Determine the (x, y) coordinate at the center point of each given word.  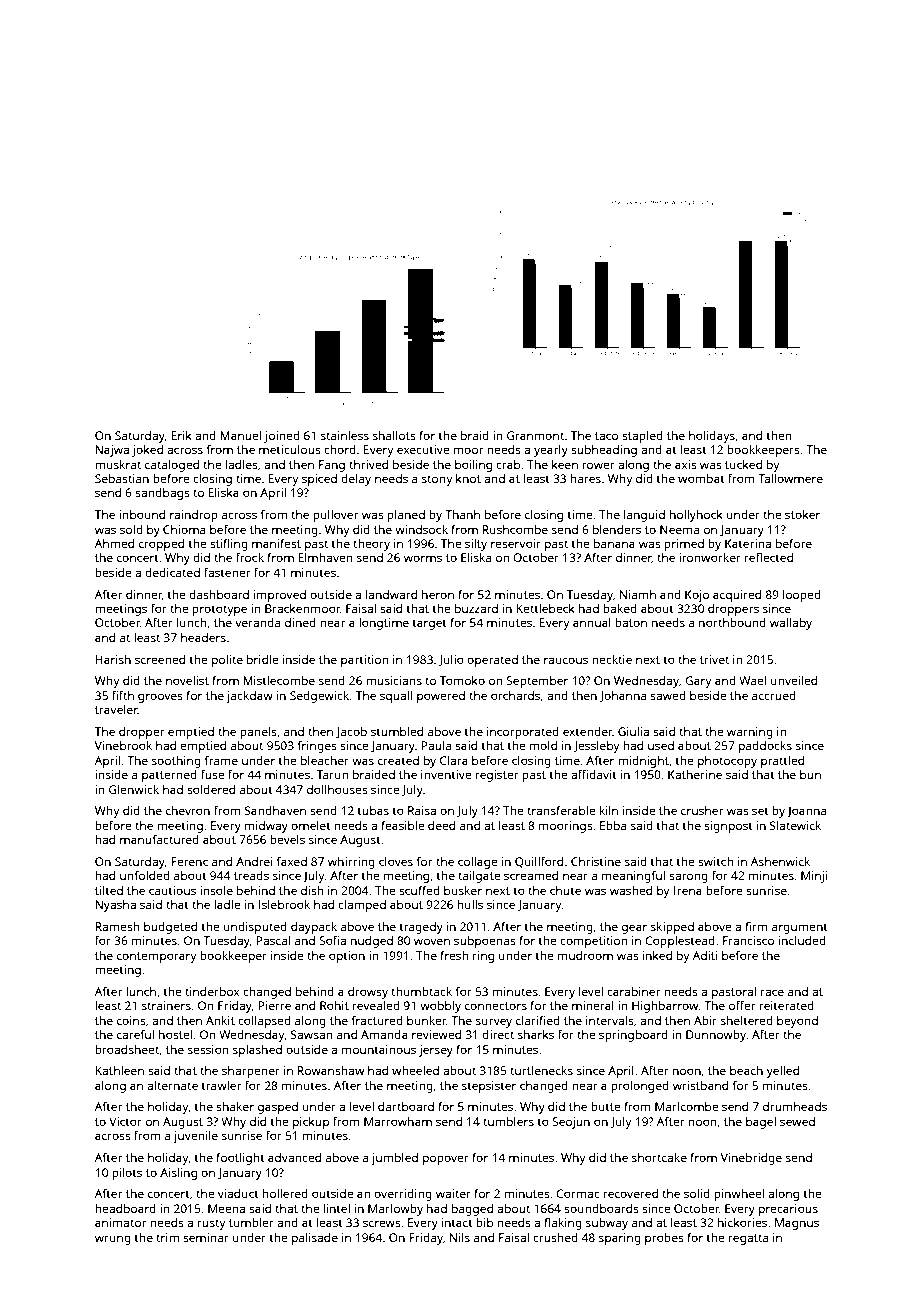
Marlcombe (687, 1106)
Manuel (240, 435)
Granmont (535, 435)
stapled (642, 437)
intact (457, 1222)
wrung (113, 1240)
